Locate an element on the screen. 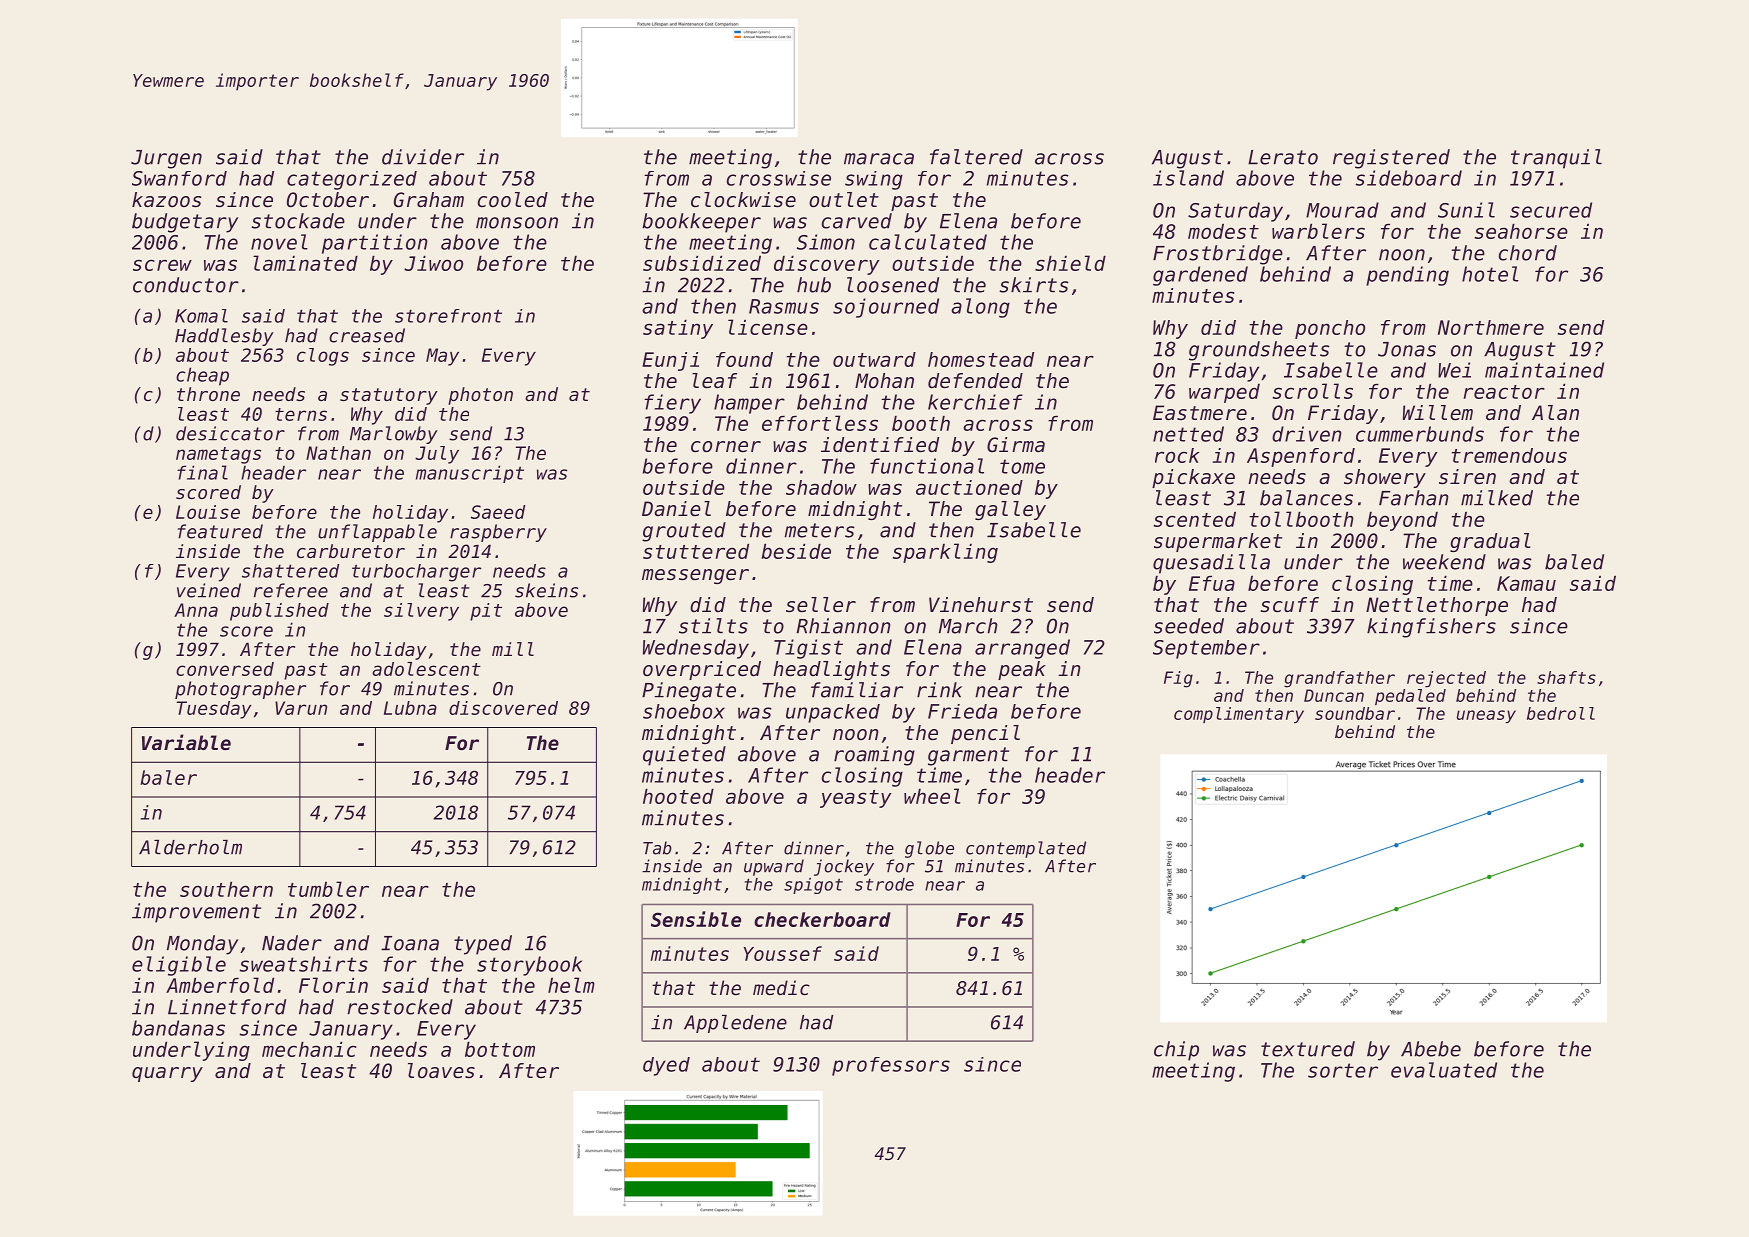 The height and width of the screenshot is (1237, 1749). raspberry is located at coordinates (498, 533).
